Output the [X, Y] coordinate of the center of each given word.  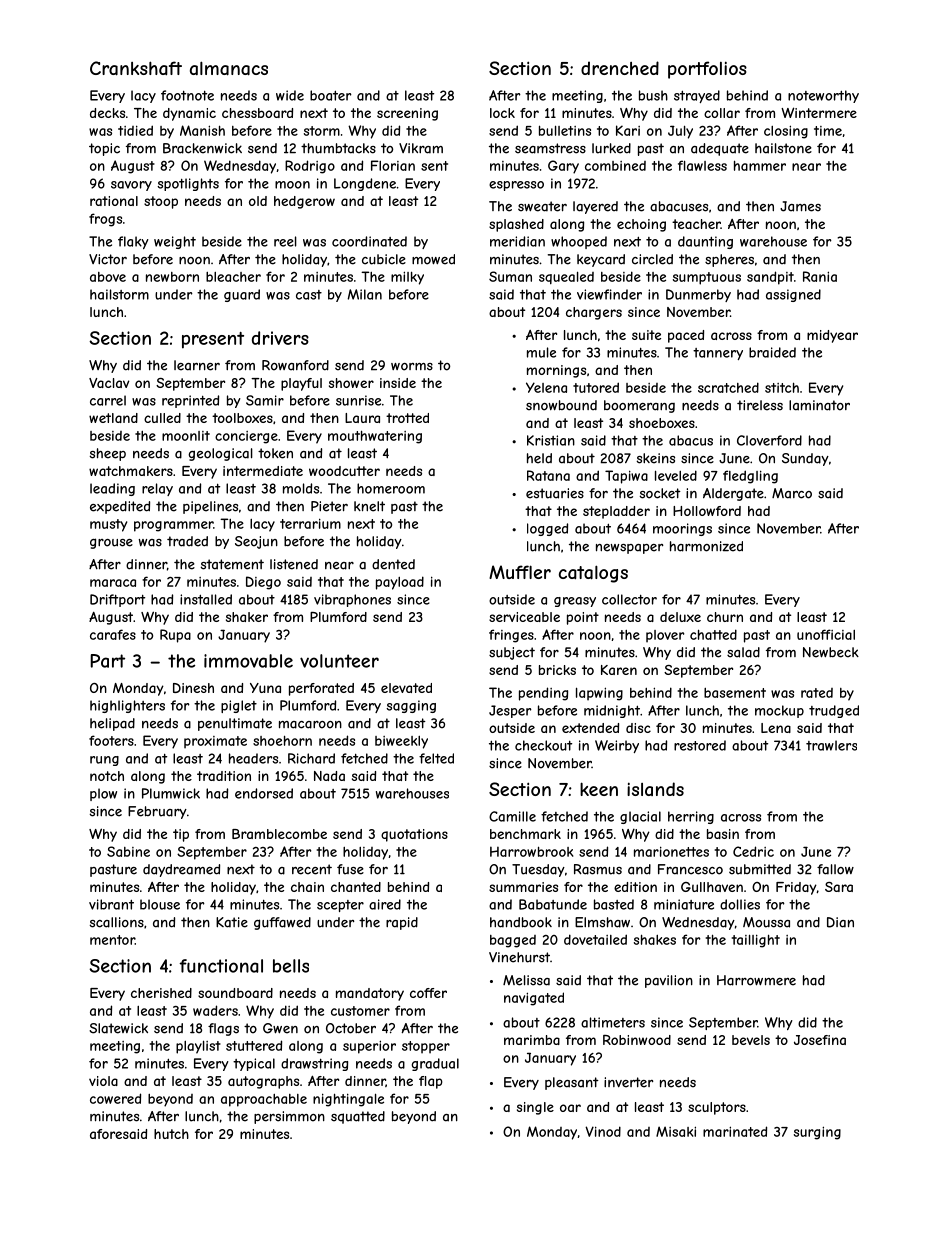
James [800, 206]
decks [107, 113]
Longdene [365, 184]
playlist [198, 1047]
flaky [133, 242]
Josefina [820, 1040]
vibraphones [352, 600]
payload [400, 583]
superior [369, 1047]
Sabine [128, 851]
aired [385, 904]
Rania [820, 276]
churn [725, 617]
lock [502, 113]
